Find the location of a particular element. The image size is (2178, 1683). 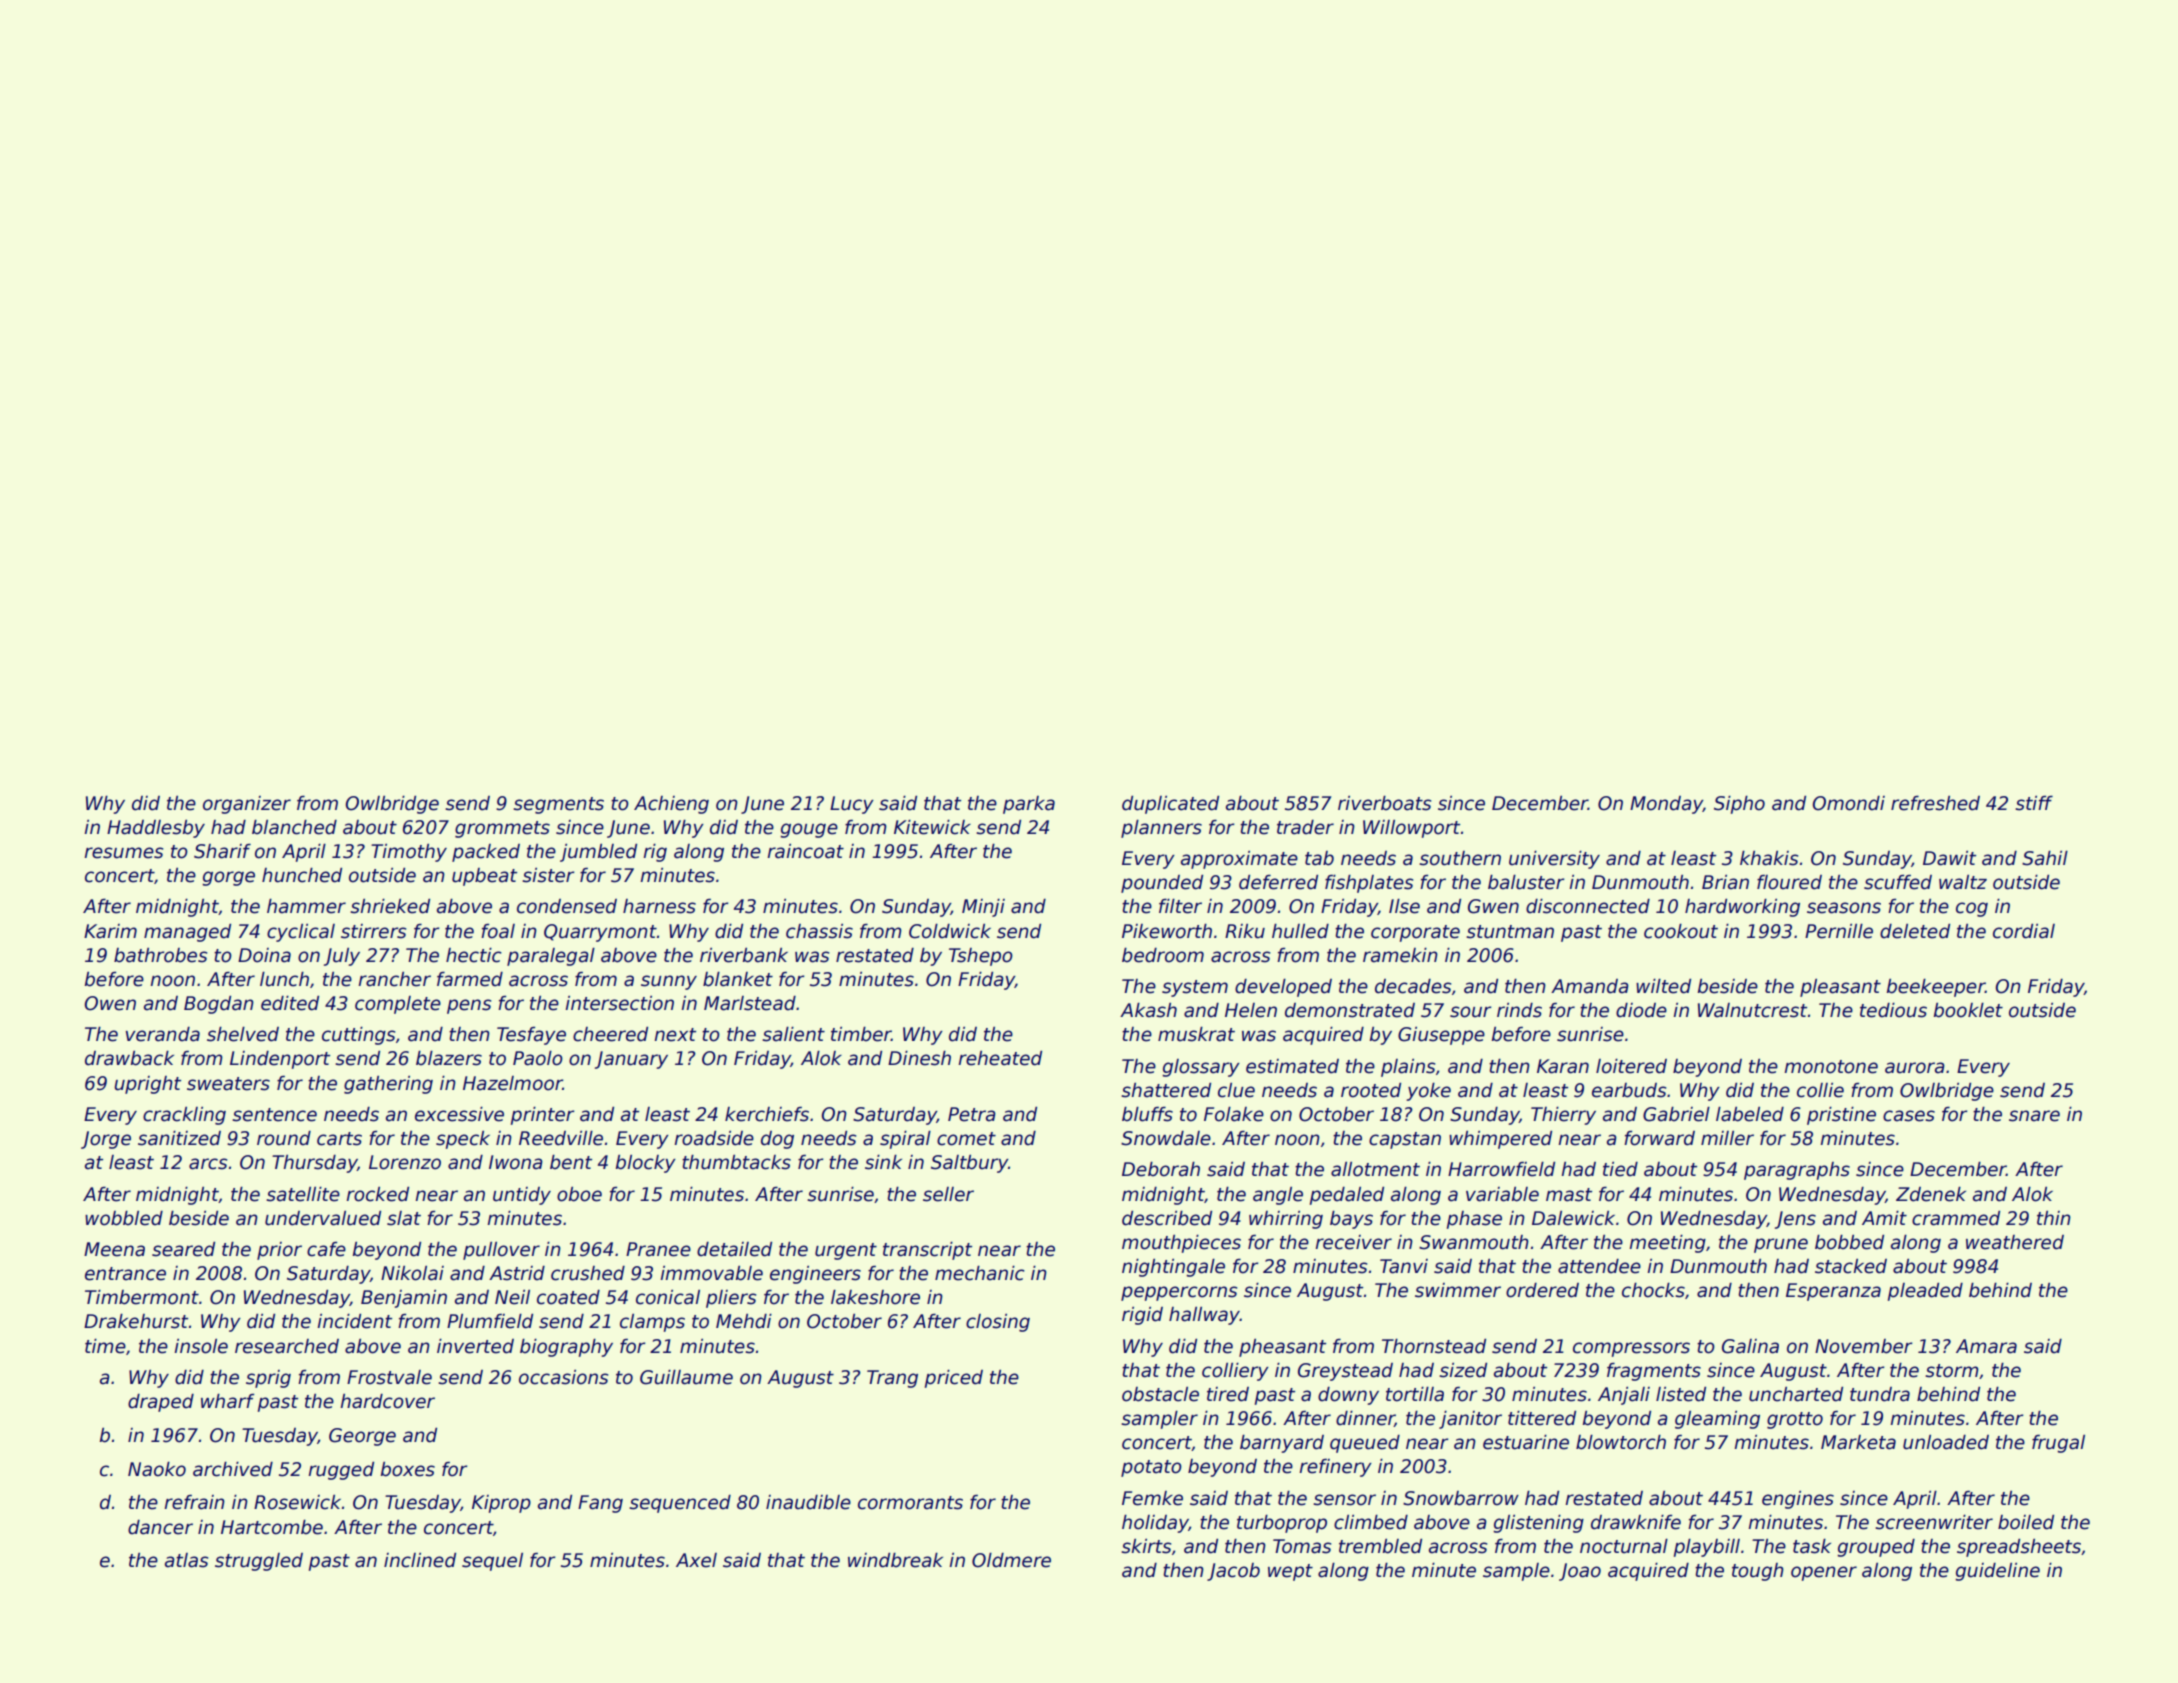

listed is located at coordinates (1681, 1394).
